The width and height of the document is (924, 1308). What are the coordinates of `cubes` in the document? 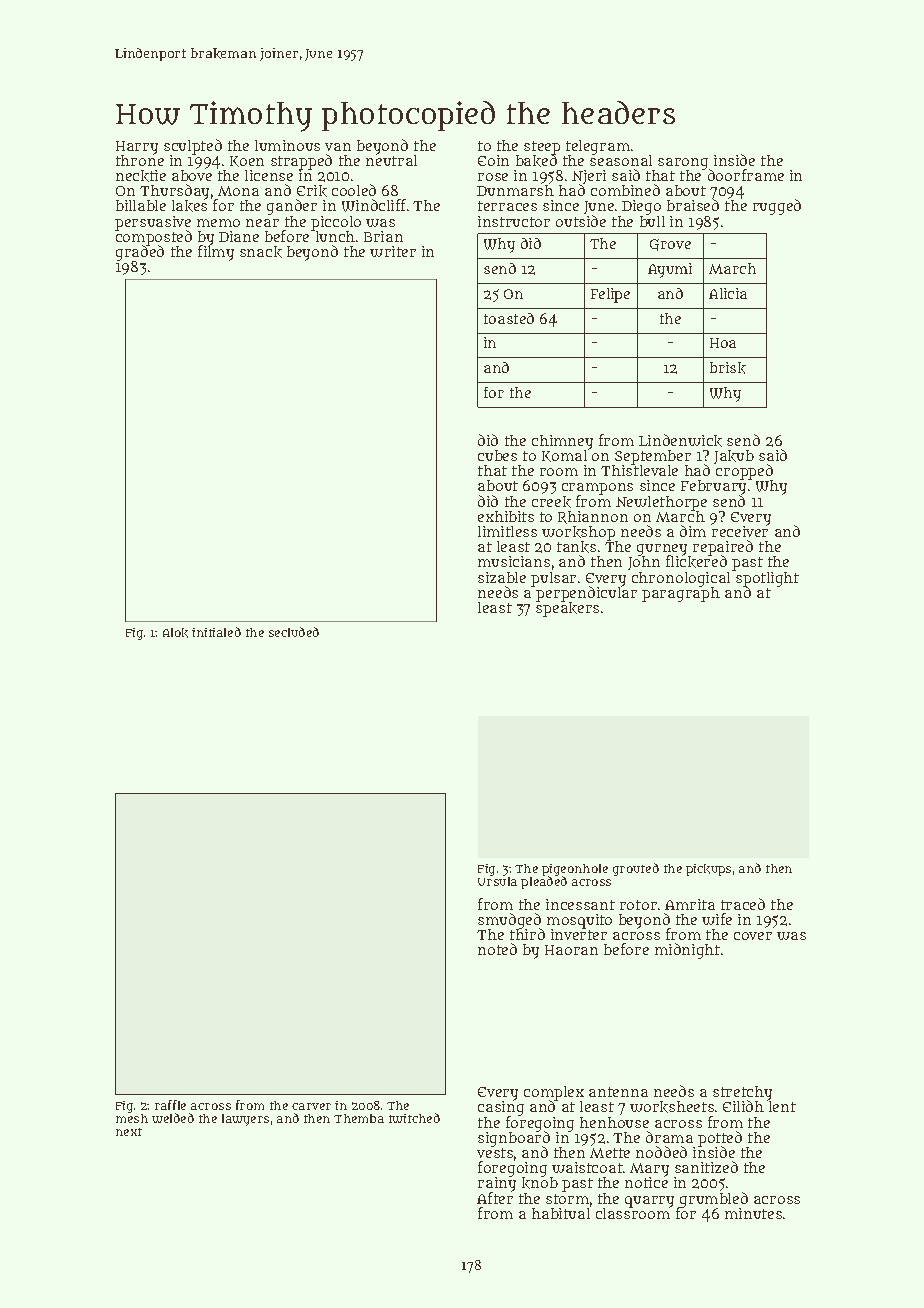 It's located at (497, 455).
